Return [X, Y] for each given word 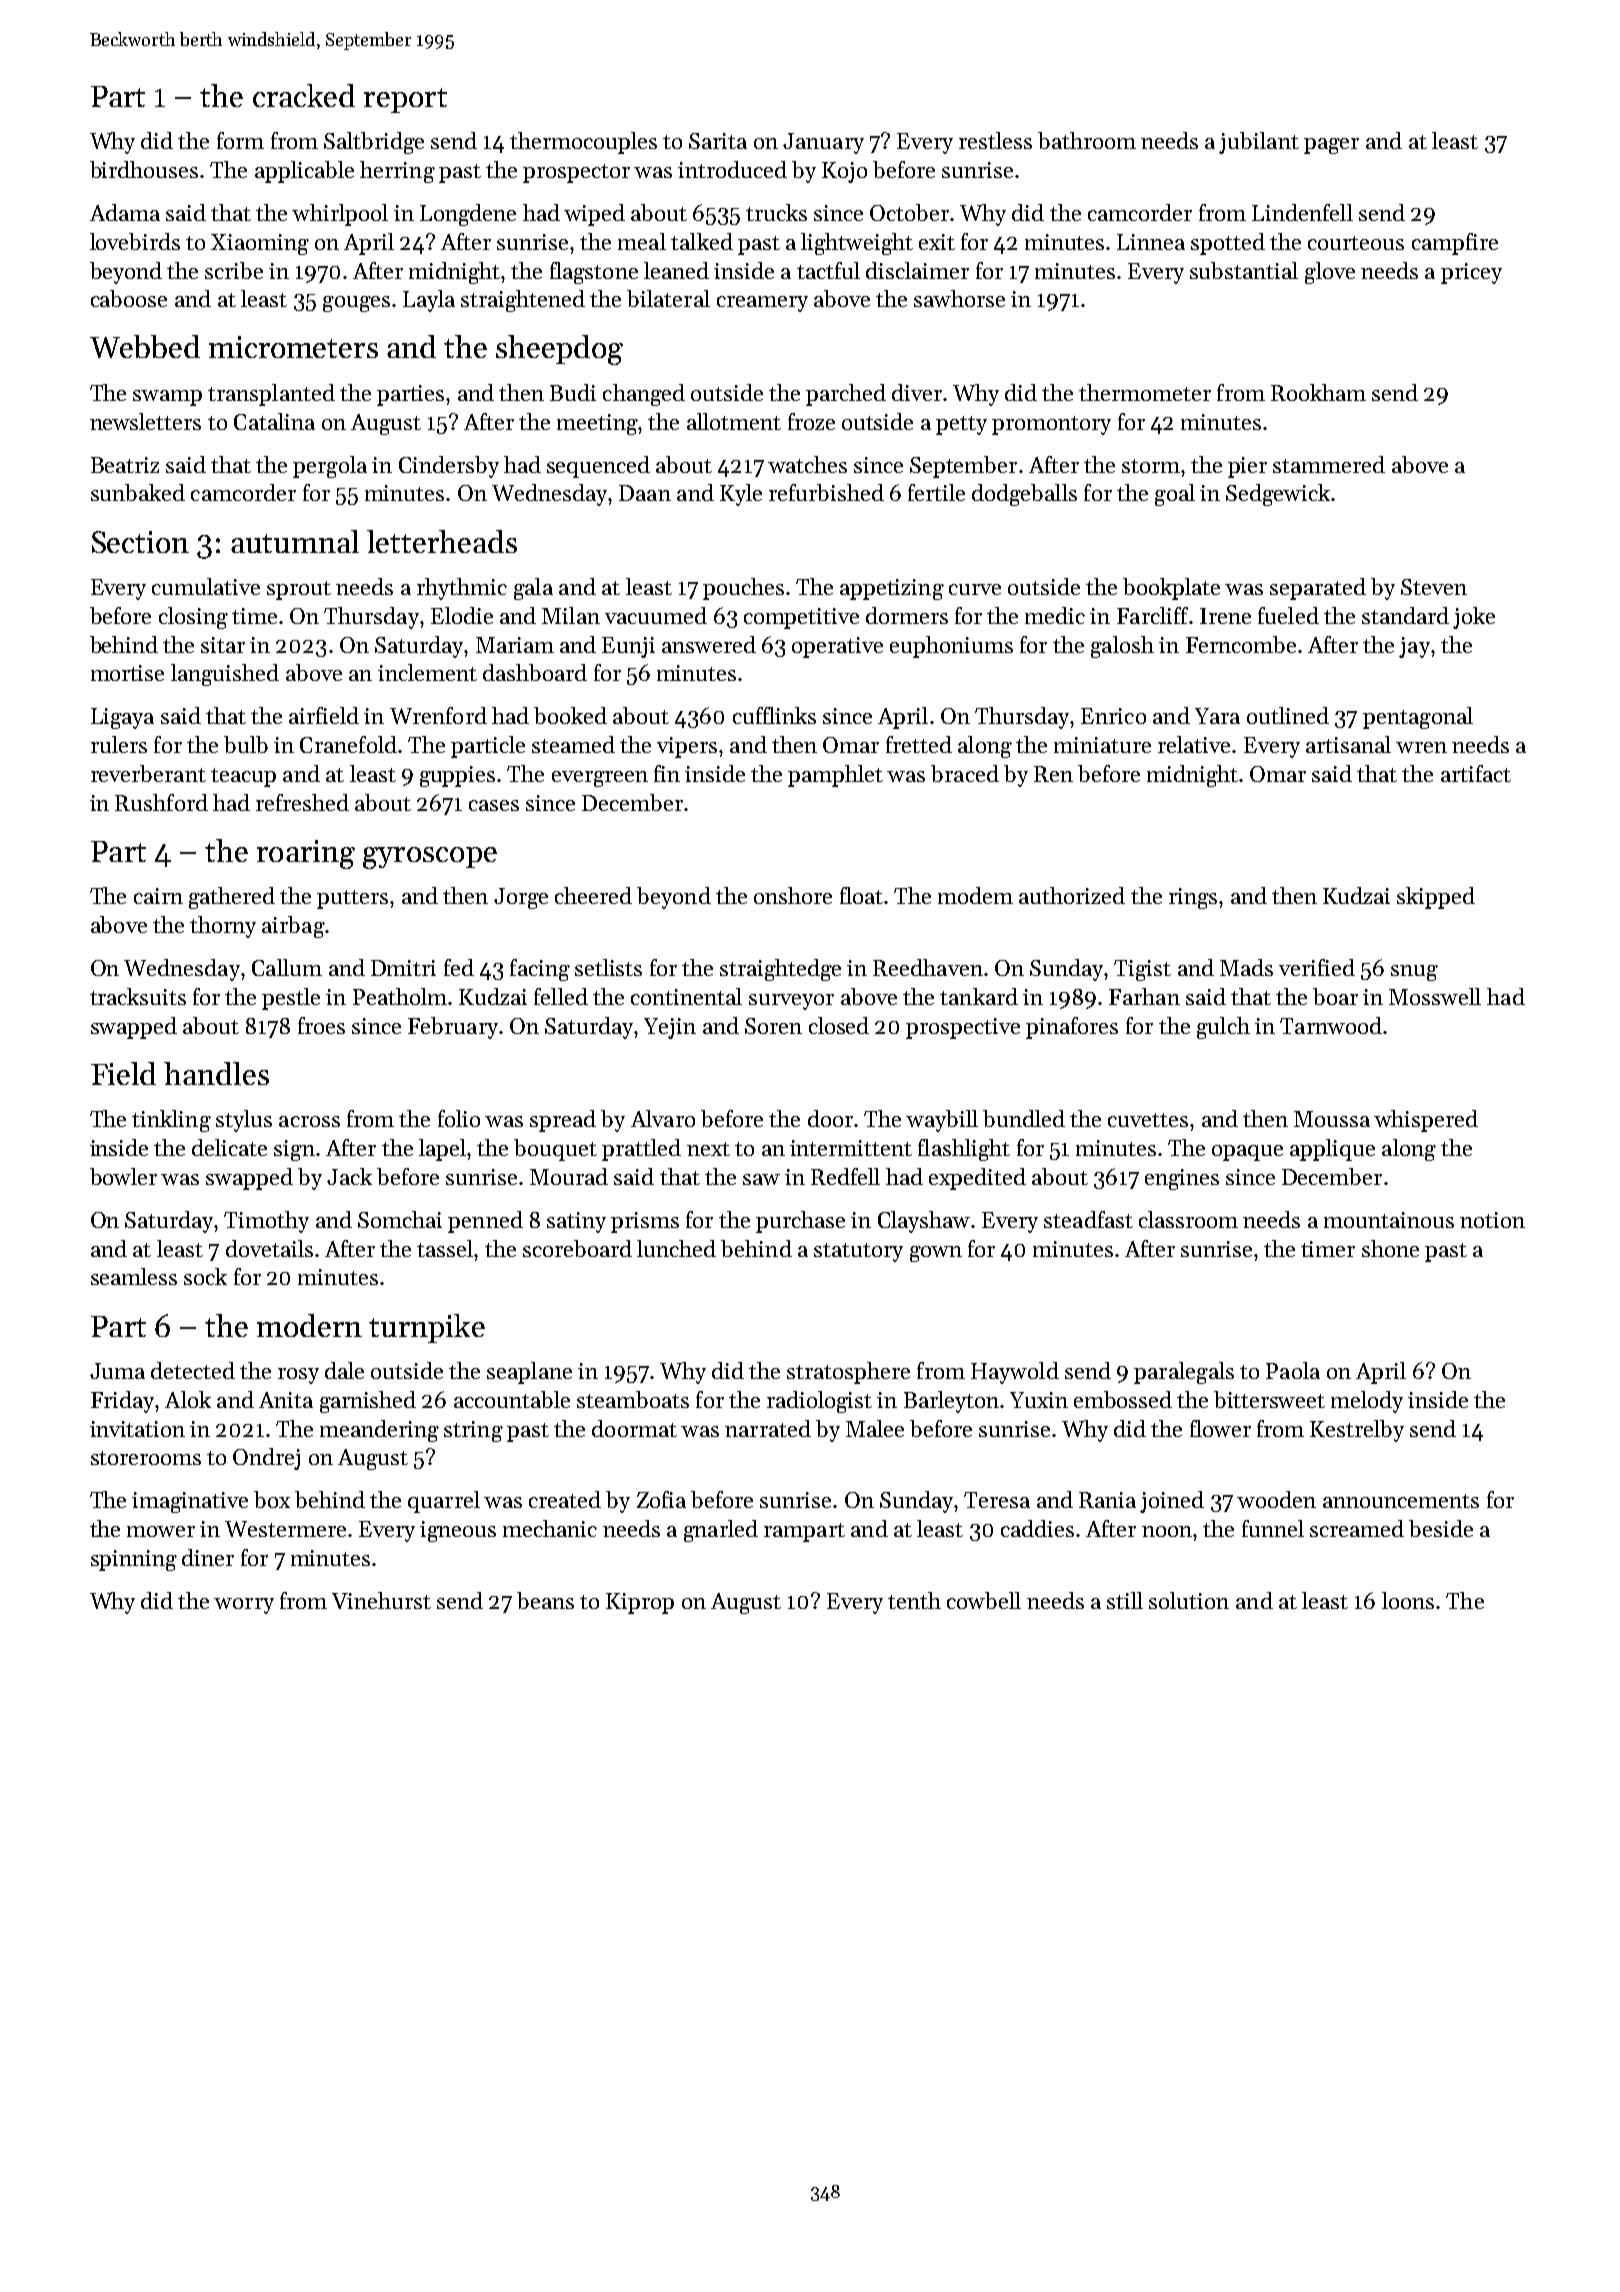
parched [846, 395]
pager [1331, 146]
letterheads [442, 541]
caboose [129, 298]
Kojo [844, 172]
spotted [1228, 244]
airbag [293, 927]
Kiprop [640, 1603]
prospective [963, 1028]
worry [244, 1606]
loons [1408, 1600]
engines [1182, 1179]
